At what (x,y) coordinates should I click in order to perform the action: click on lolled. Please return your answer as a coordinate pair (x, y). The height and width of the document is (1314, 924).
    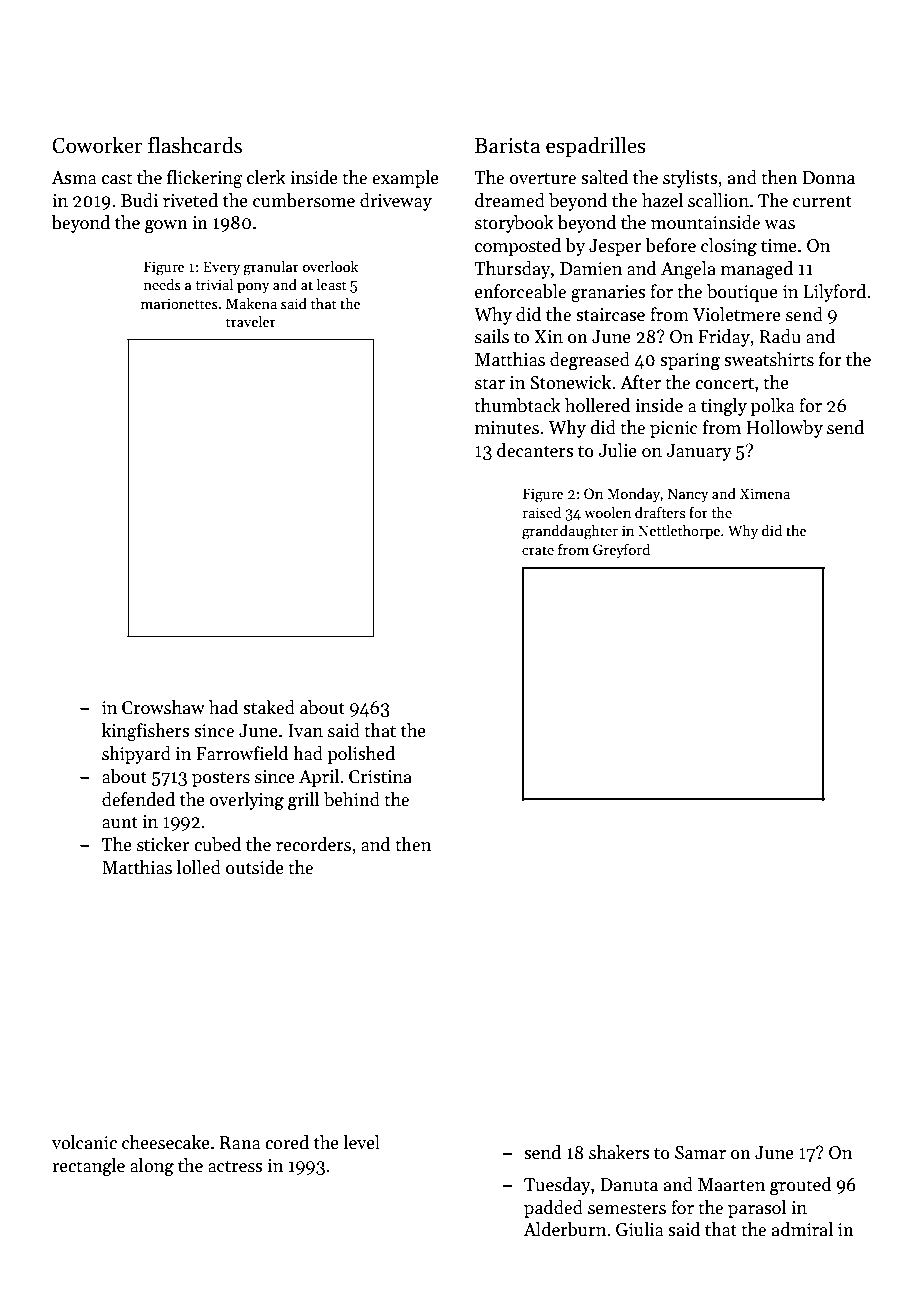
    Looking at the image, I should click on (199, 867).
